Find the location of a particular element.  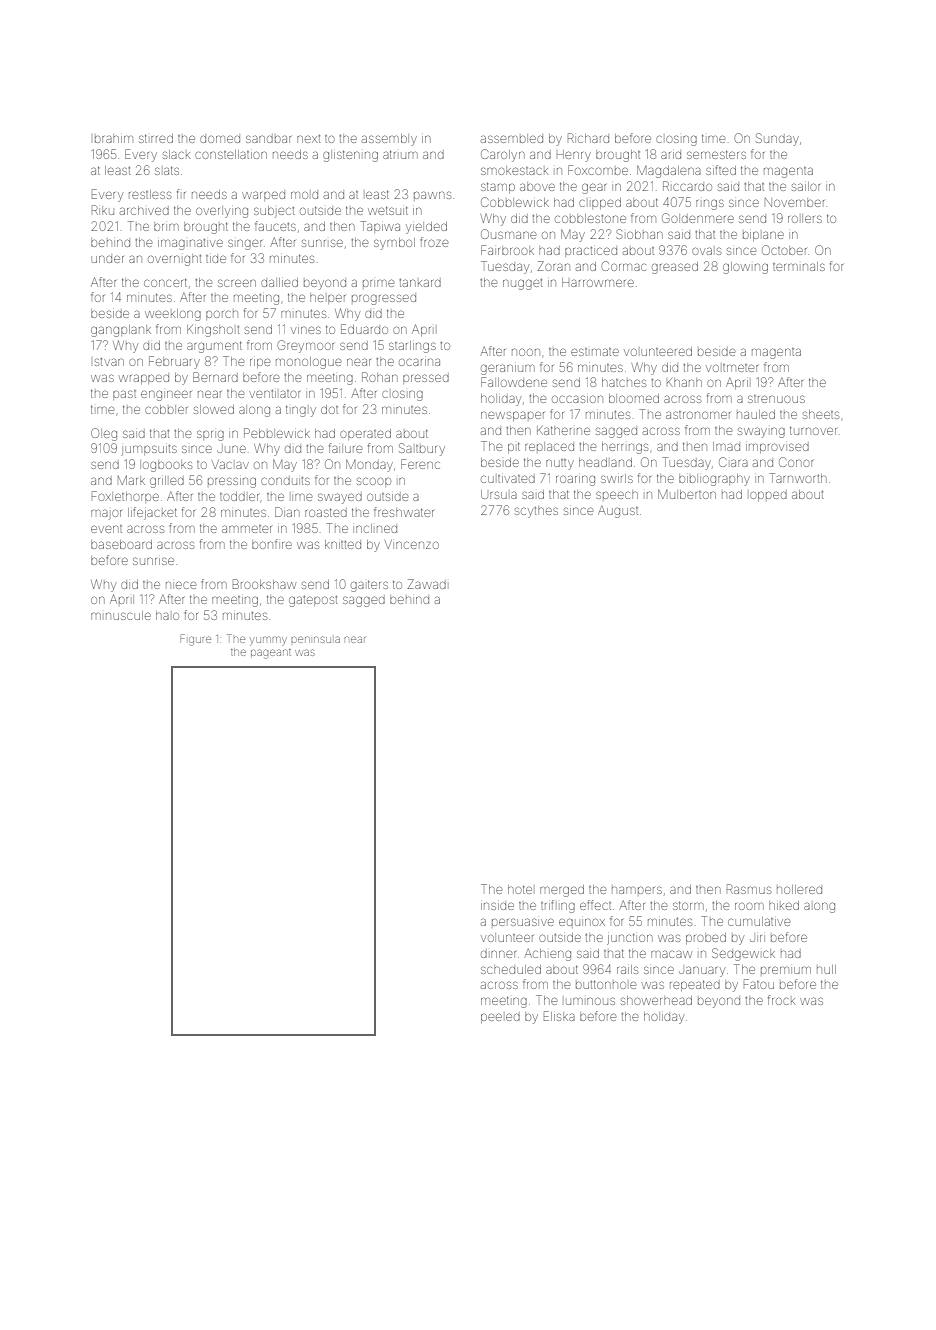

Fairbrook is located at coordinates (507, 250).
